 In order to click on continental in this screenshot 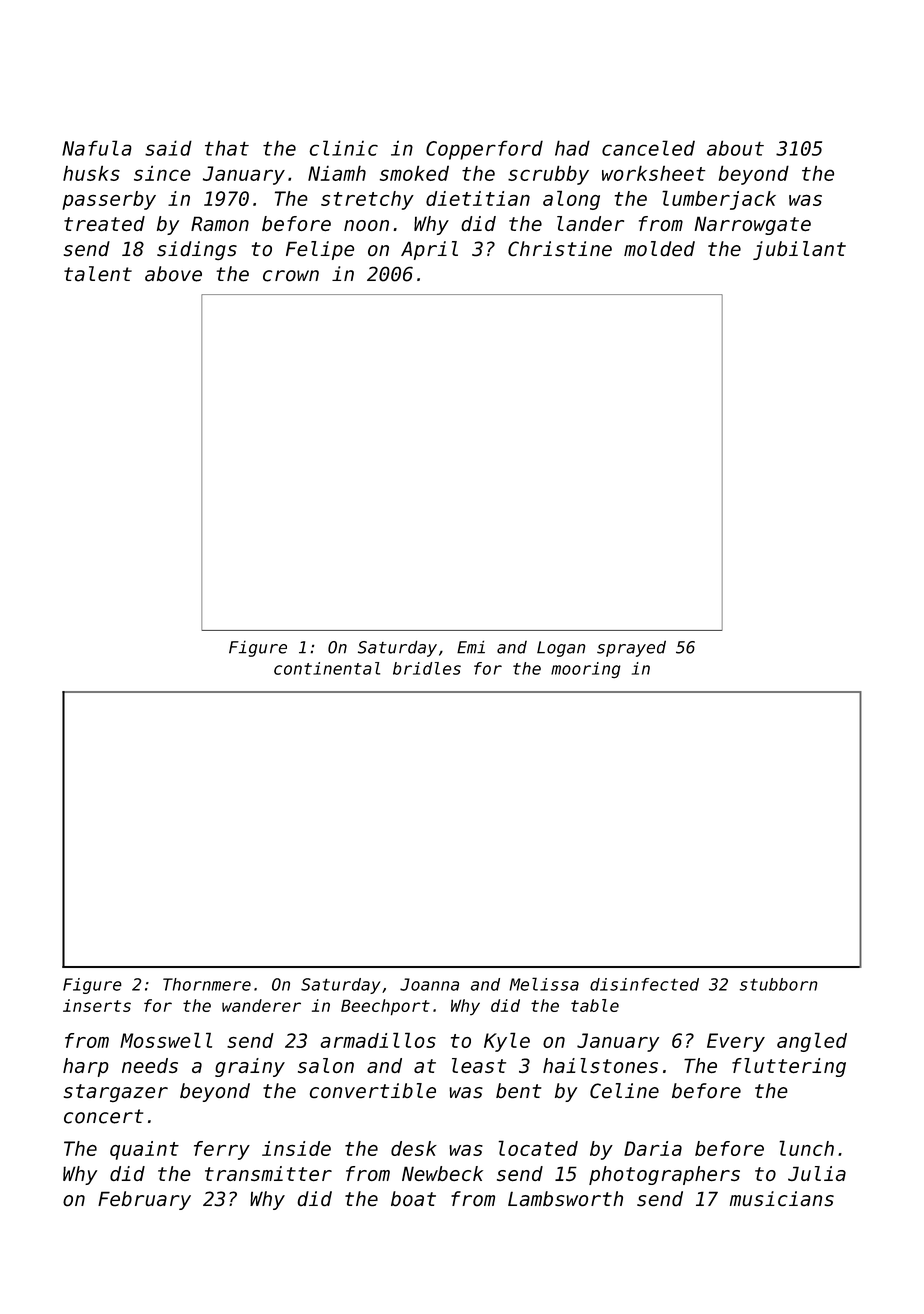, I will do `click(327, 668)`.
